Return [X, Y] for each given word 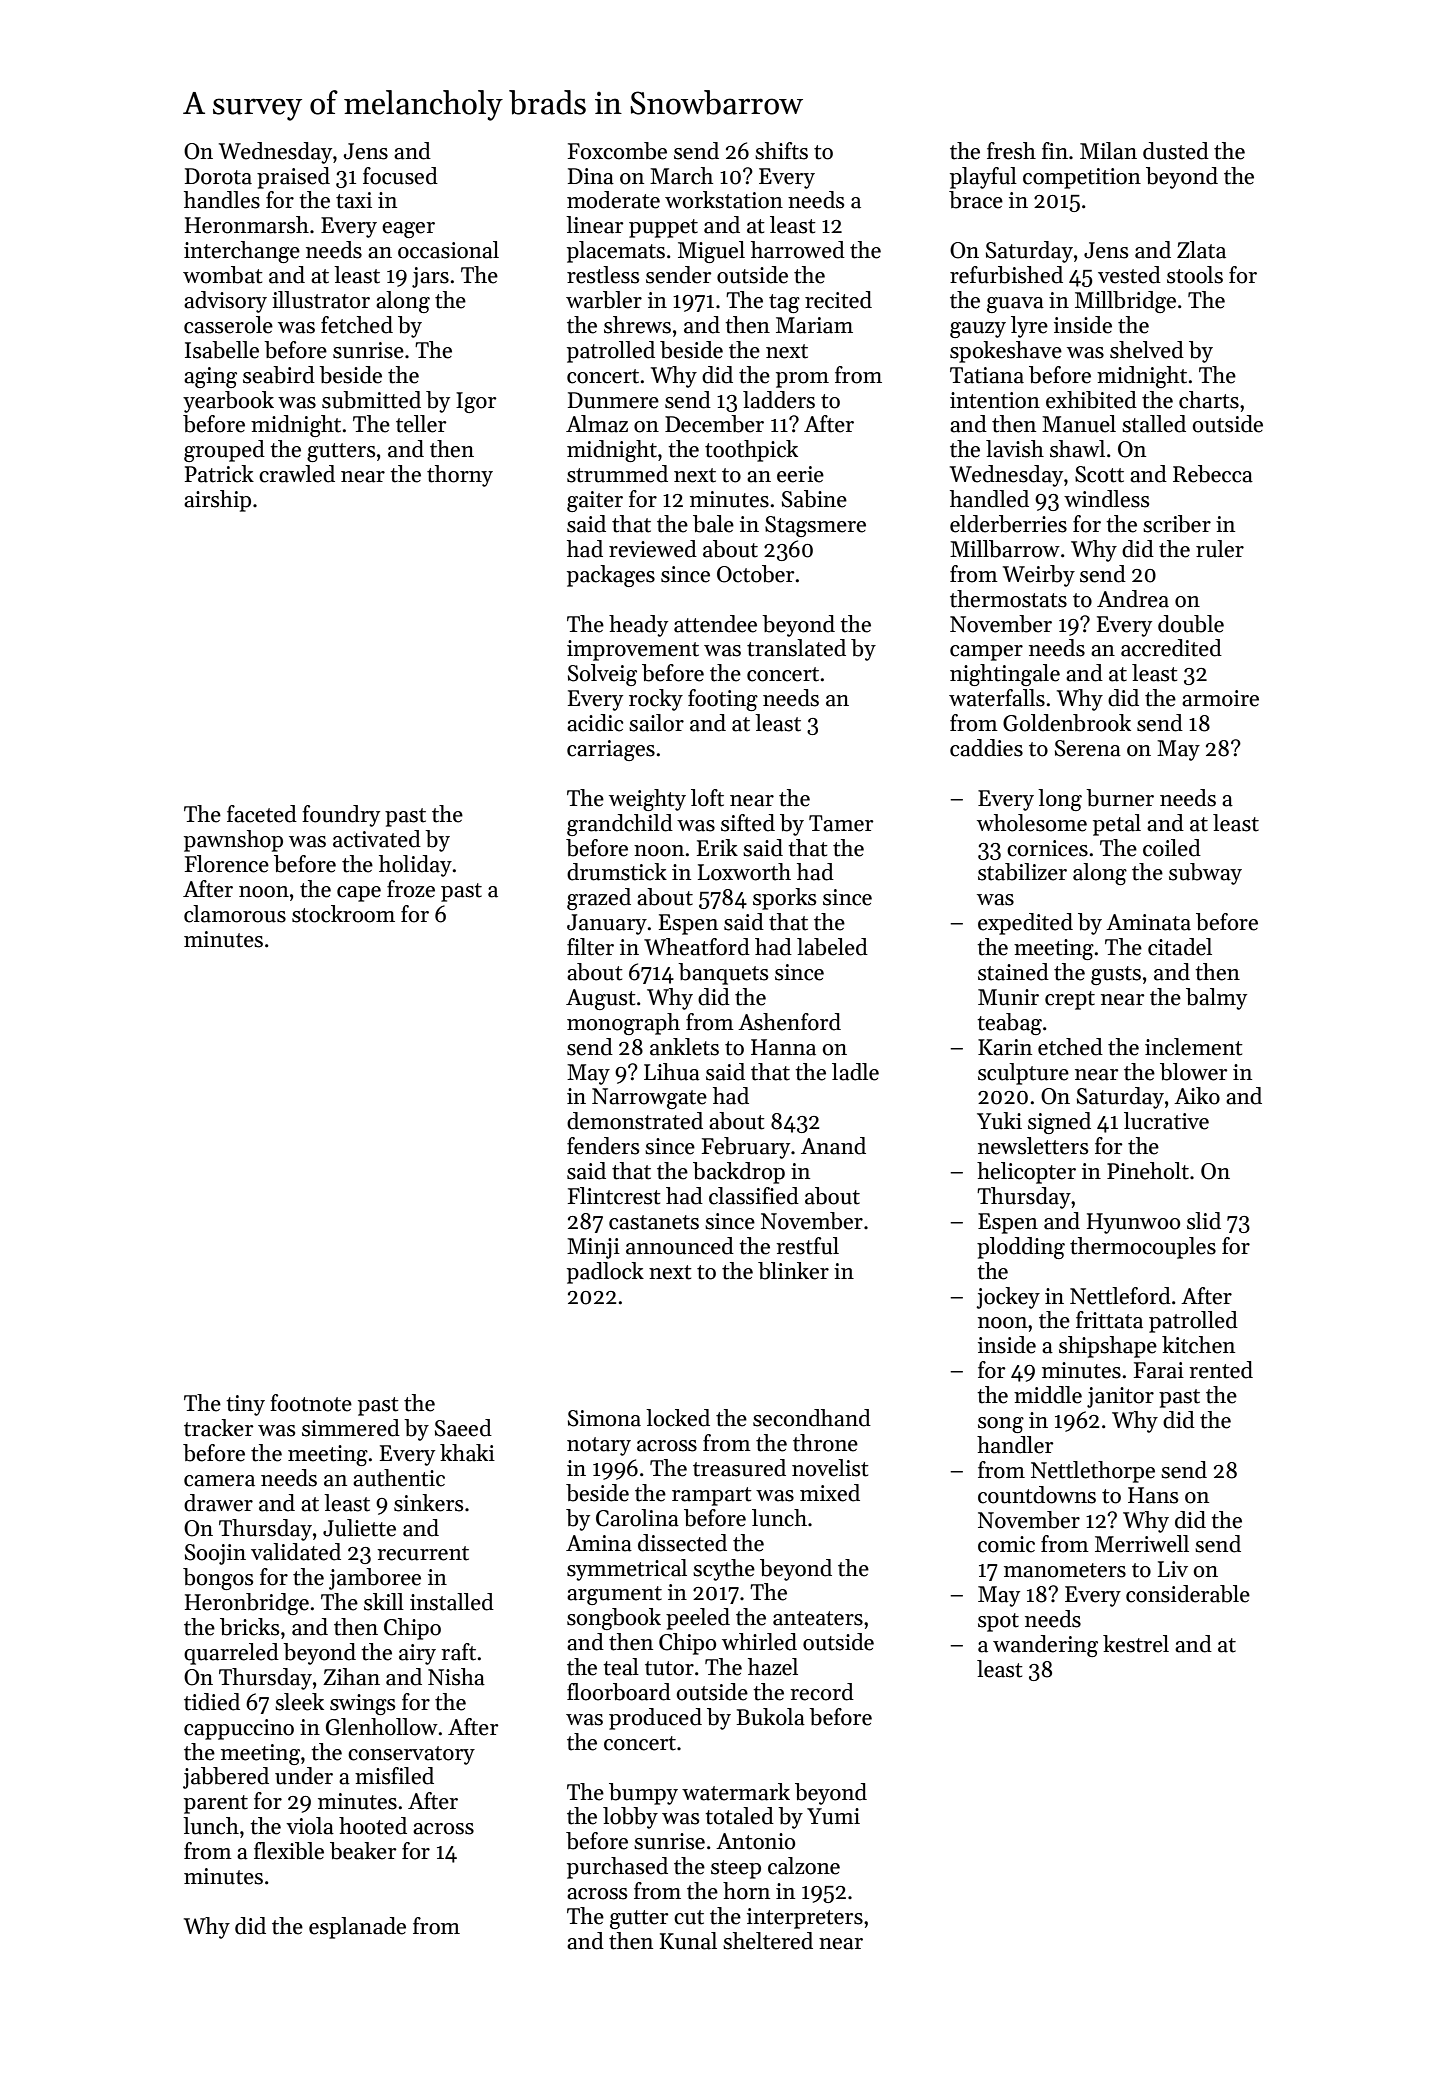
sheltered [768, 1941]
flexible [289, 1851]
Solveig [602, 675]
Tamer [841, 823]
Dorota [218, 176]
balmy [1216, 999]
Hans [1153, 1495]
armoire [1220, 698]
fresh [1011, 151]
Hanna [783, 1047]
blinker [793, 1271]
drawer [218, 1503]
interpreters [805, 1918]
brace [976, 200]
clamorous [235, 914]
